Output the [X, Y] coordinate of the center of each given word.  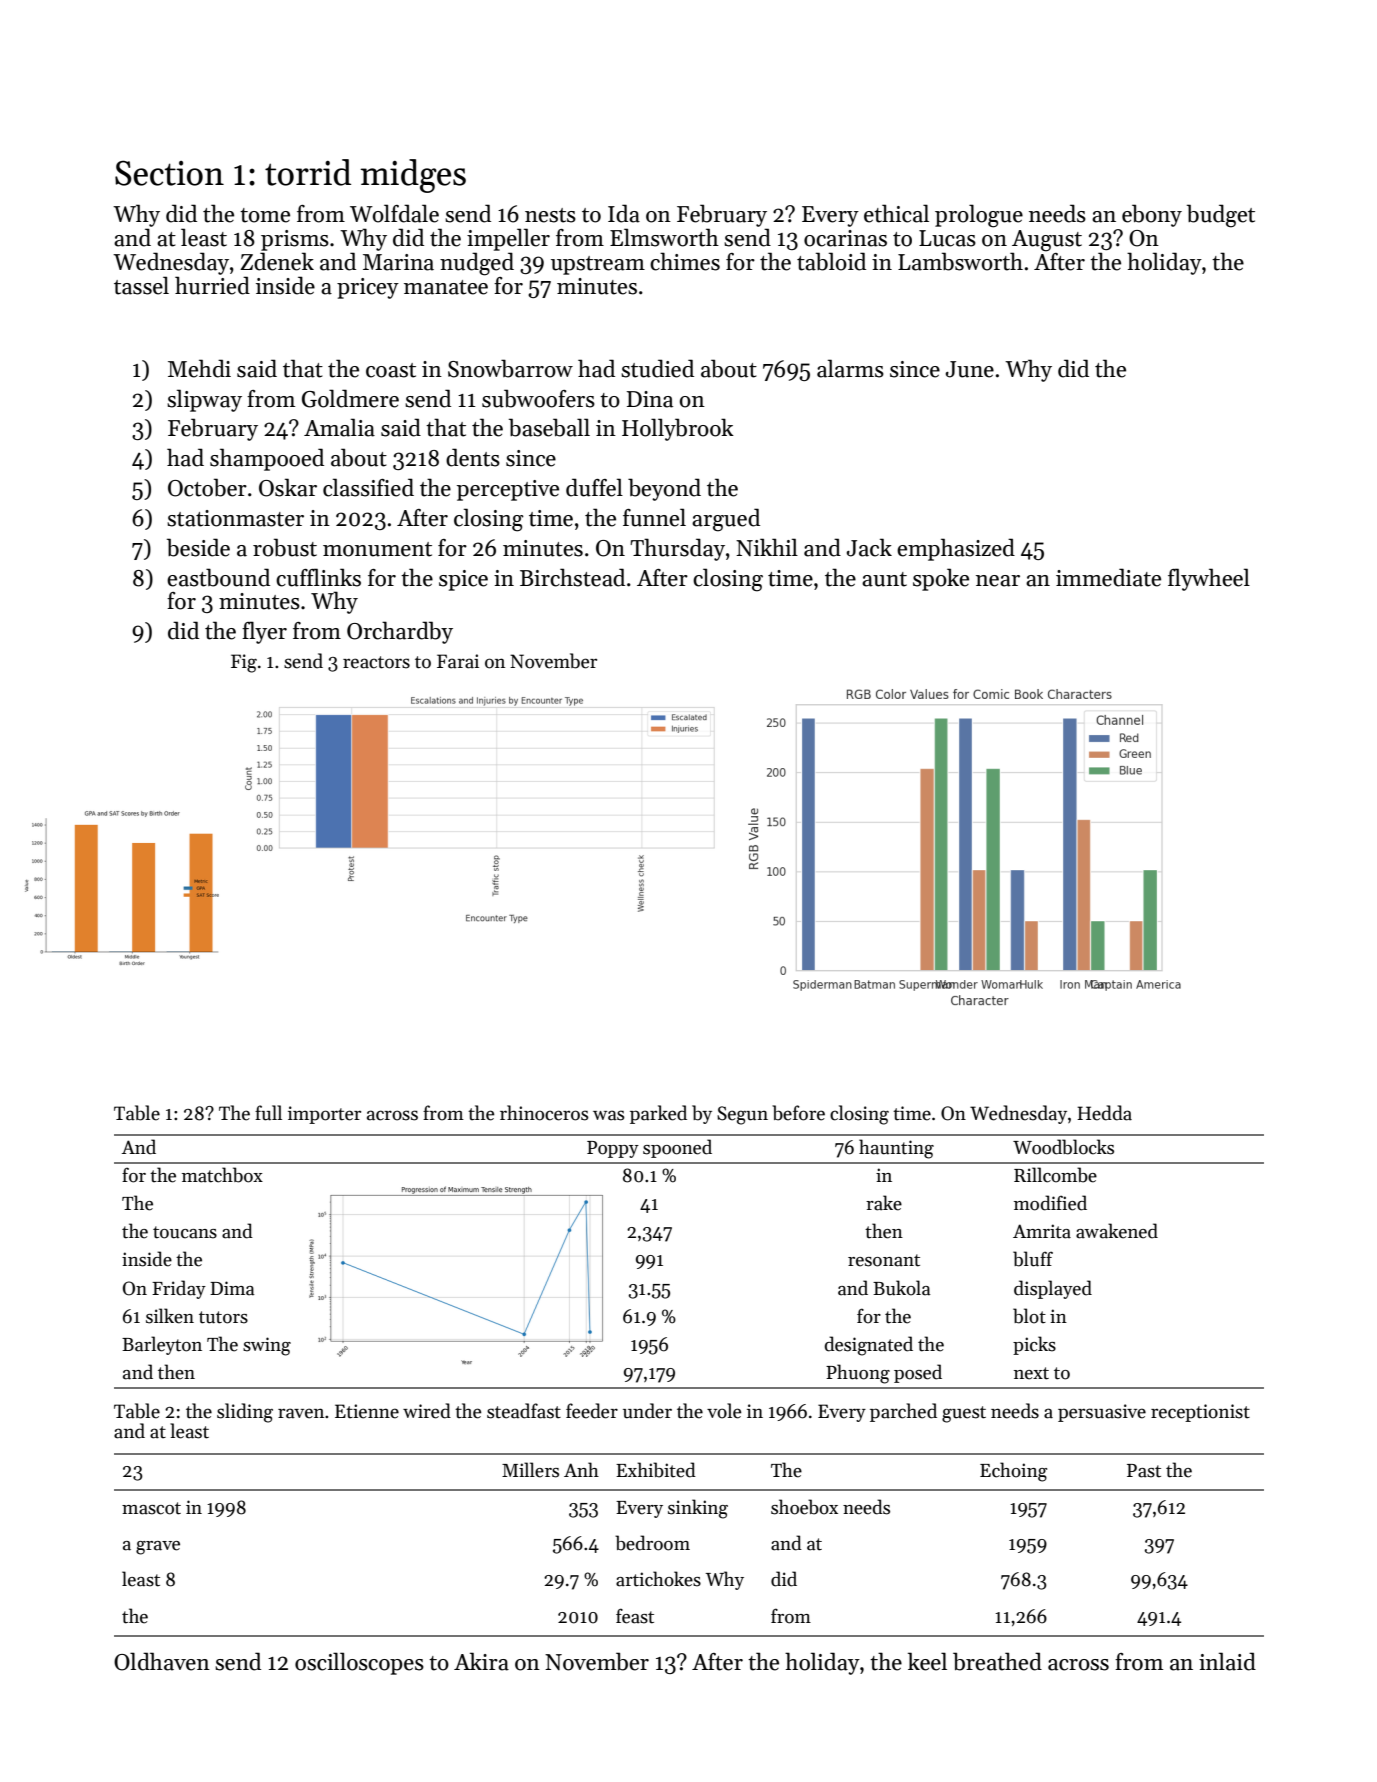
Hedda [1104, 1113]
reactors [376, 662]
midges [413, 176]
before [798, 1113]
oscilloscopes [359, 1663]
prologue [979, 216]
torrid [308, 172]
